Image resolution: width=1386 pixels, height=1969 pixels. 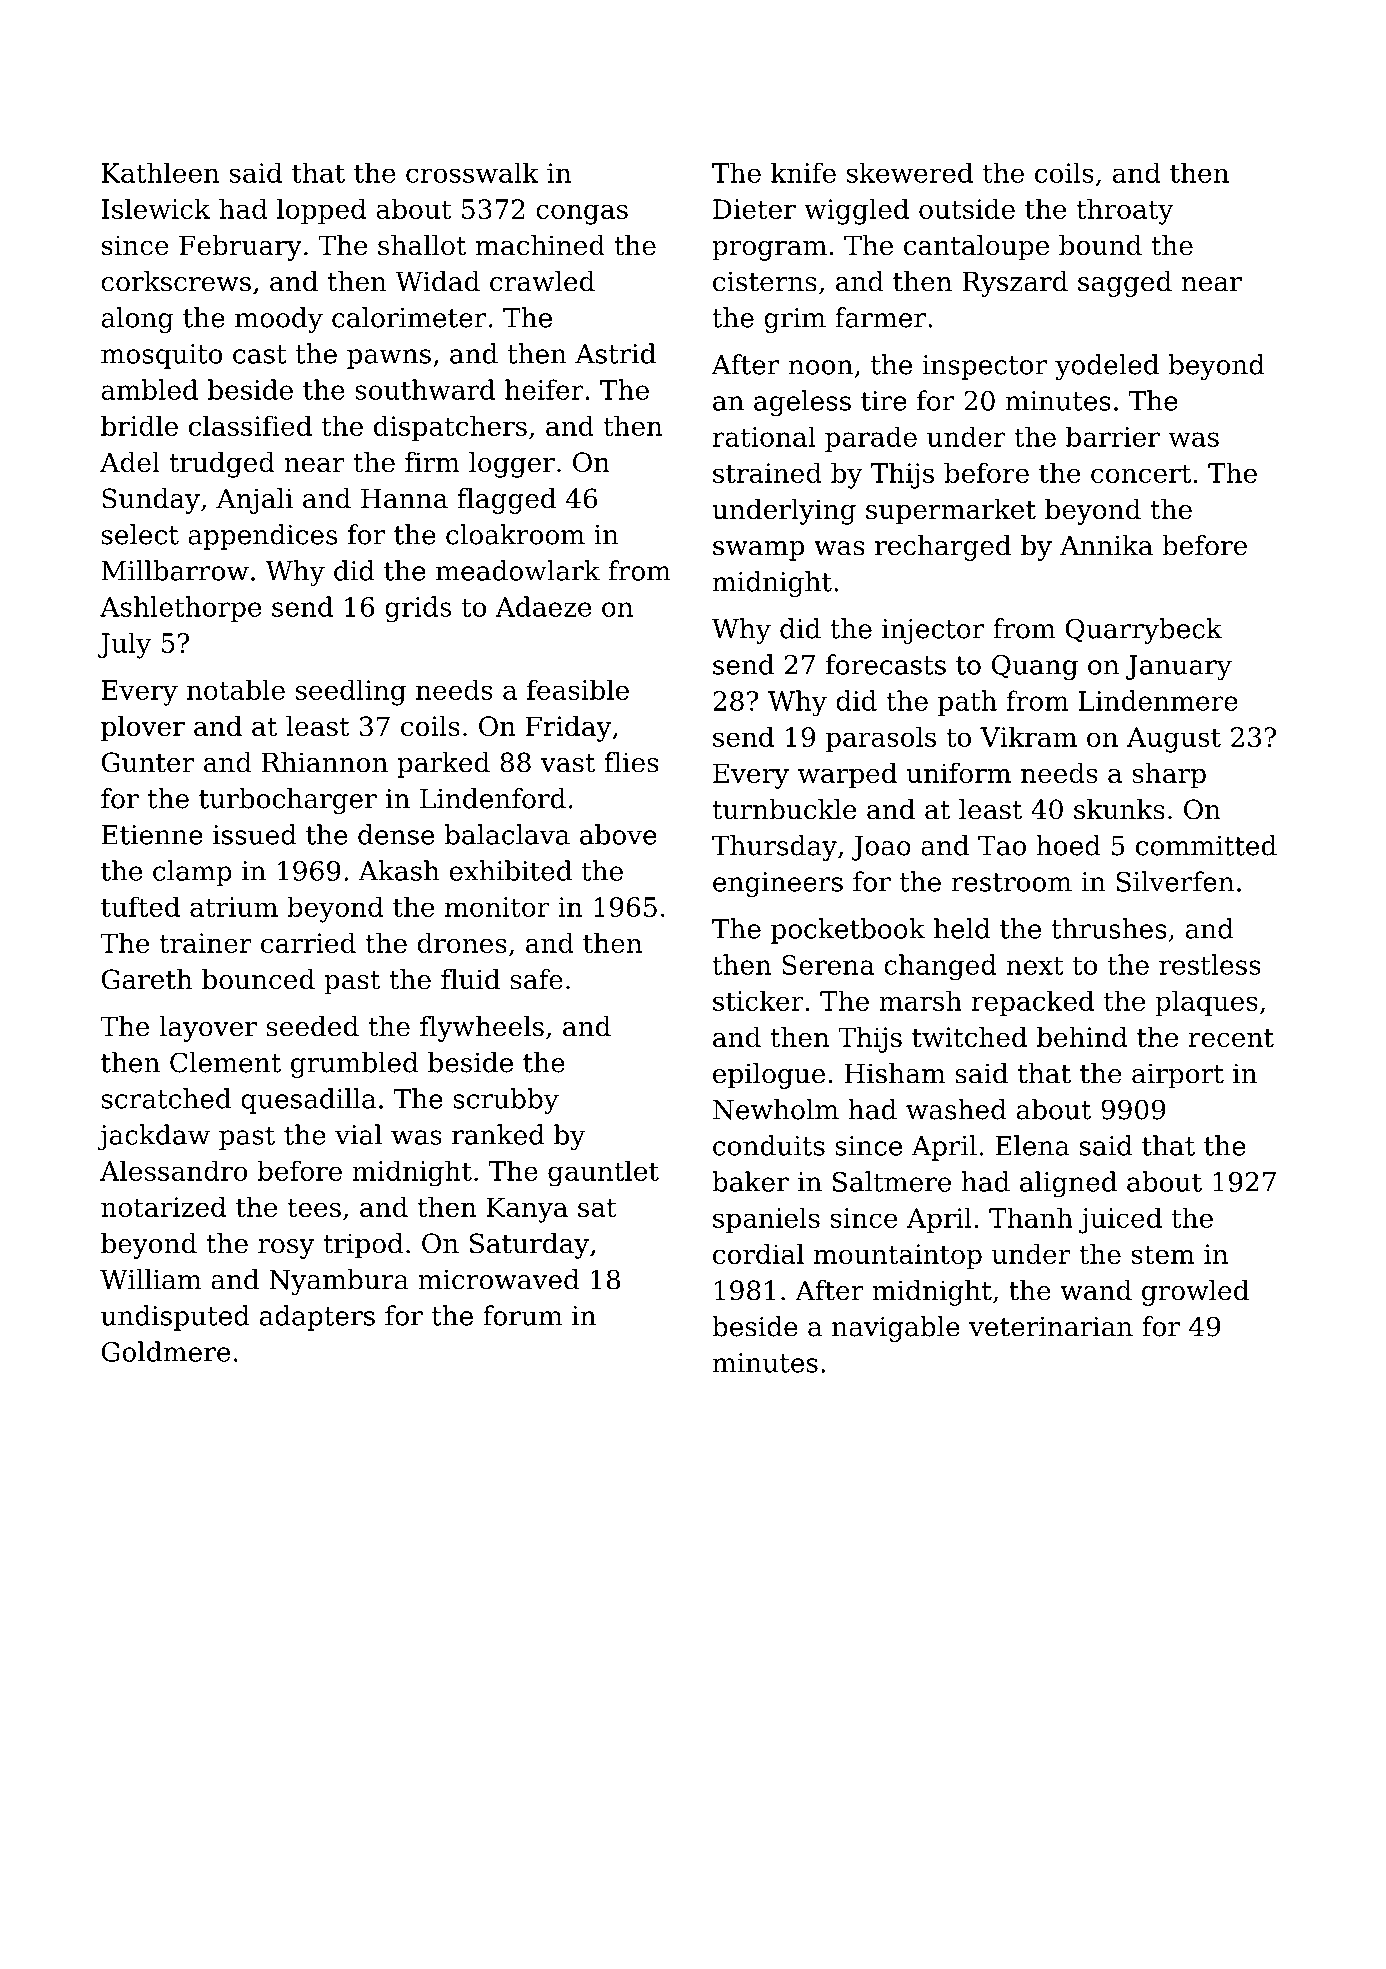 What do you see at coordinates (314, 1208) in the screenshot?
I see `tees` at bounding box center [314, 1208].
